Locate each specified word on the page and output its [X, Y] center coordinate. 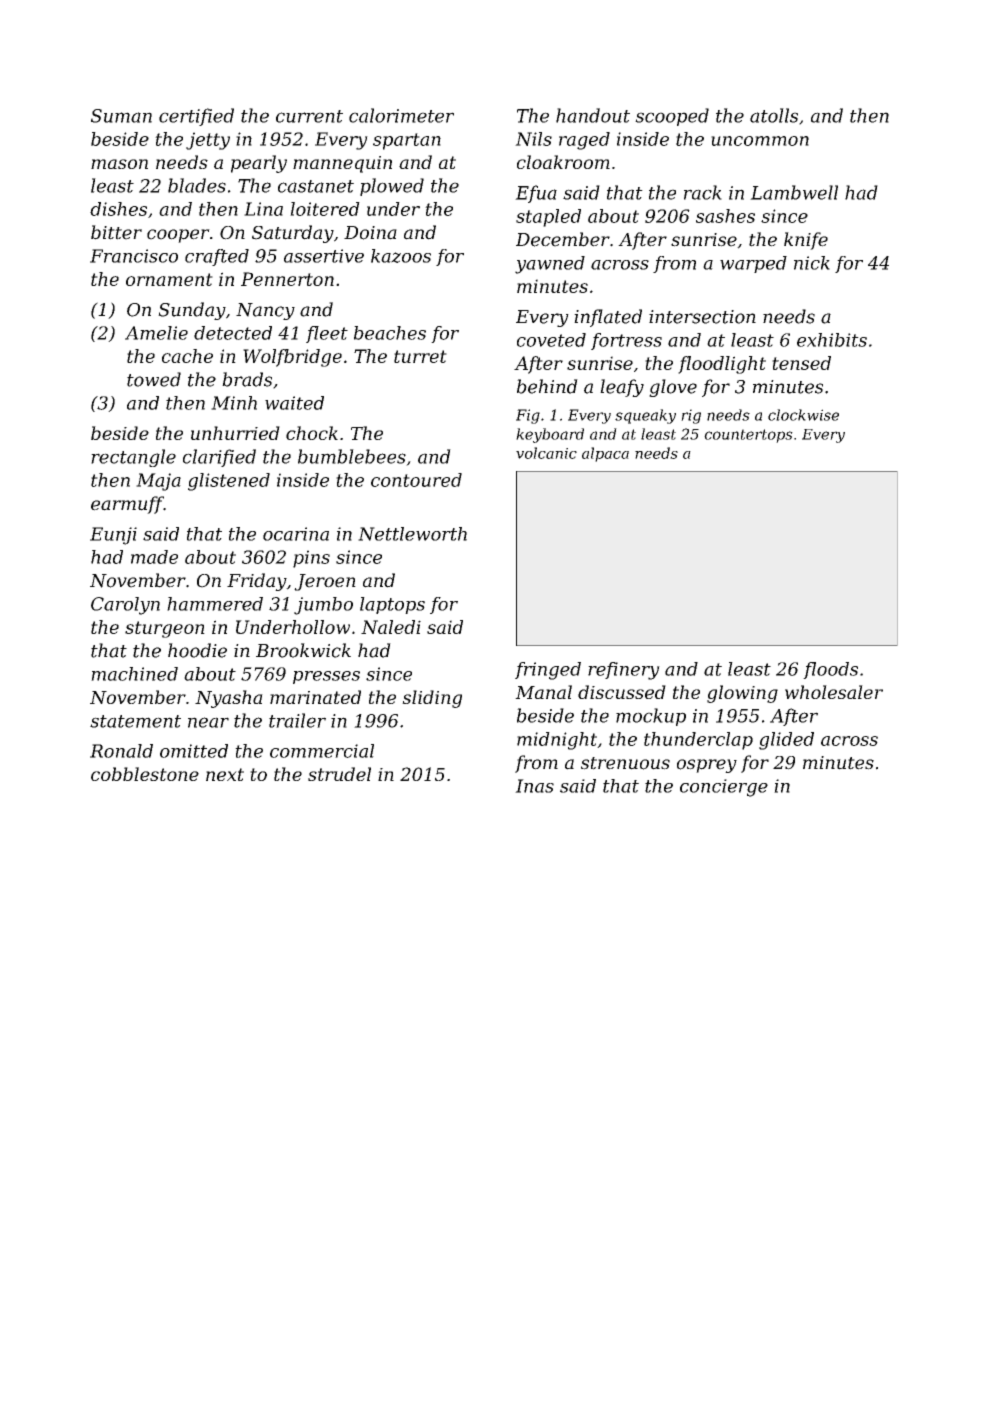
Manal [543, 692]
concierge [724, 788]
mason [119, 164]
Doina [370, 233]
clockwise [803, 415]
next [225, 774]
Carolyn [125, 606]
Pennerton [287, 279]
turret [420, 356]
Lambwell [794, 192]
